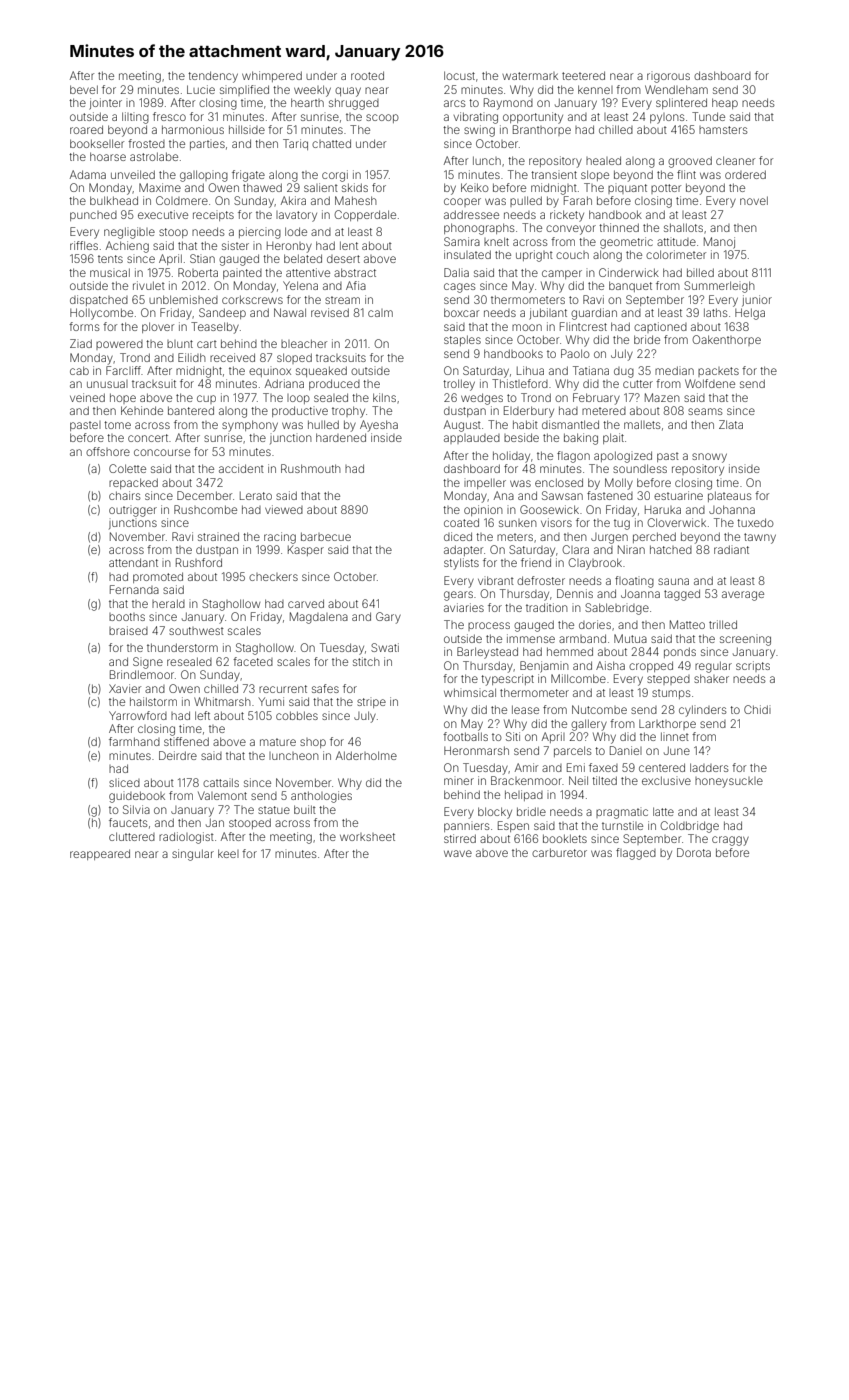  I want to click on bevel, so click(84, 89).
